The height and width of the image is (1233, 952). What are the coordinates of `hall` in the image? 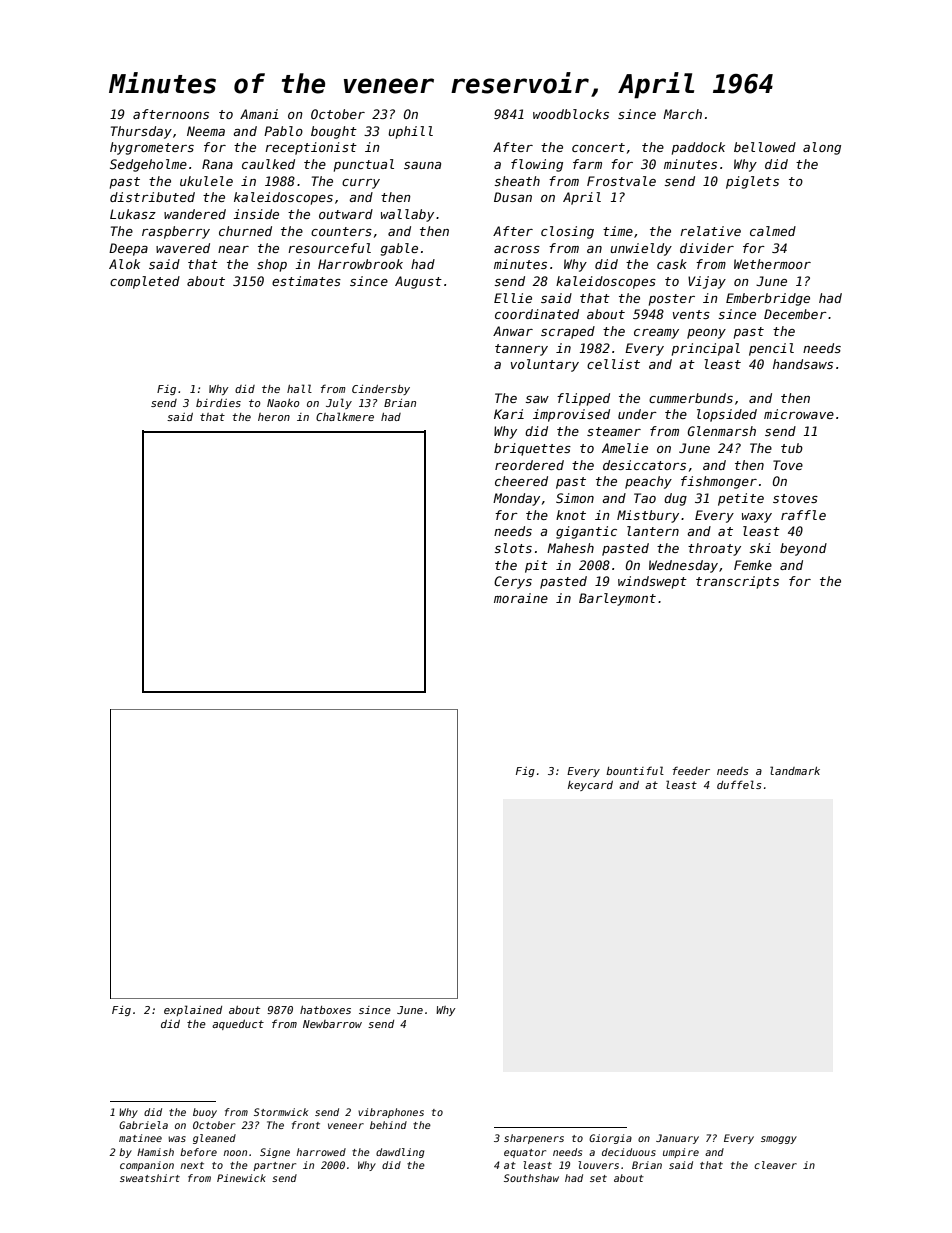 It's located at (299, 388).
